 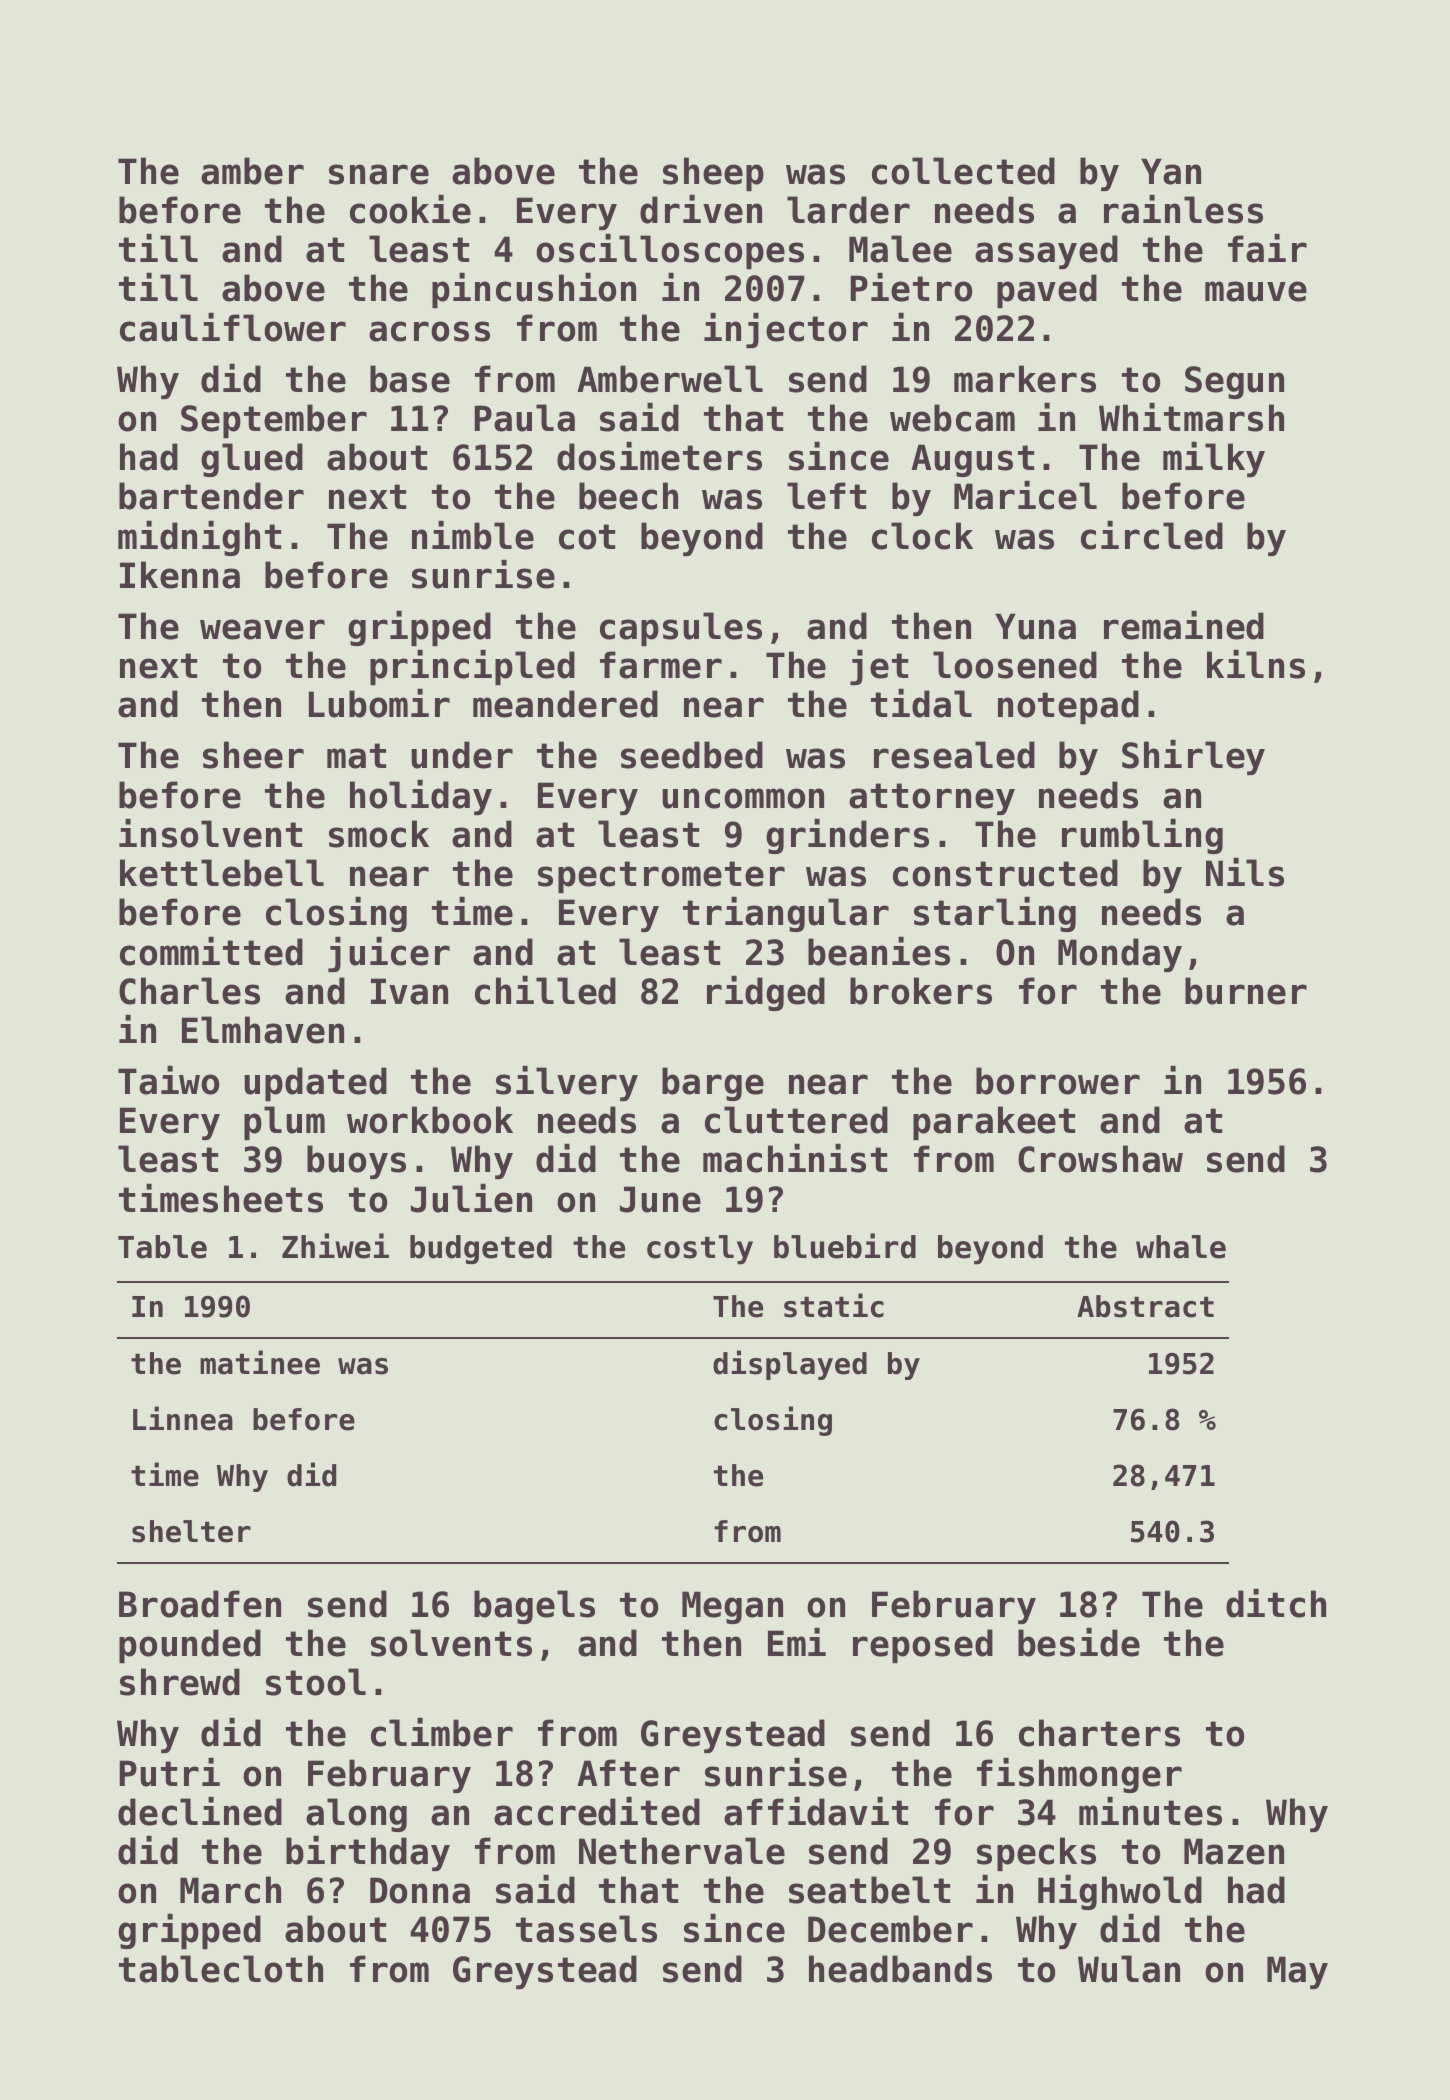 What do you see at coordinates (210, 833) in the screenshot?
I see `insolvent` at bounding box center [210, 833].
